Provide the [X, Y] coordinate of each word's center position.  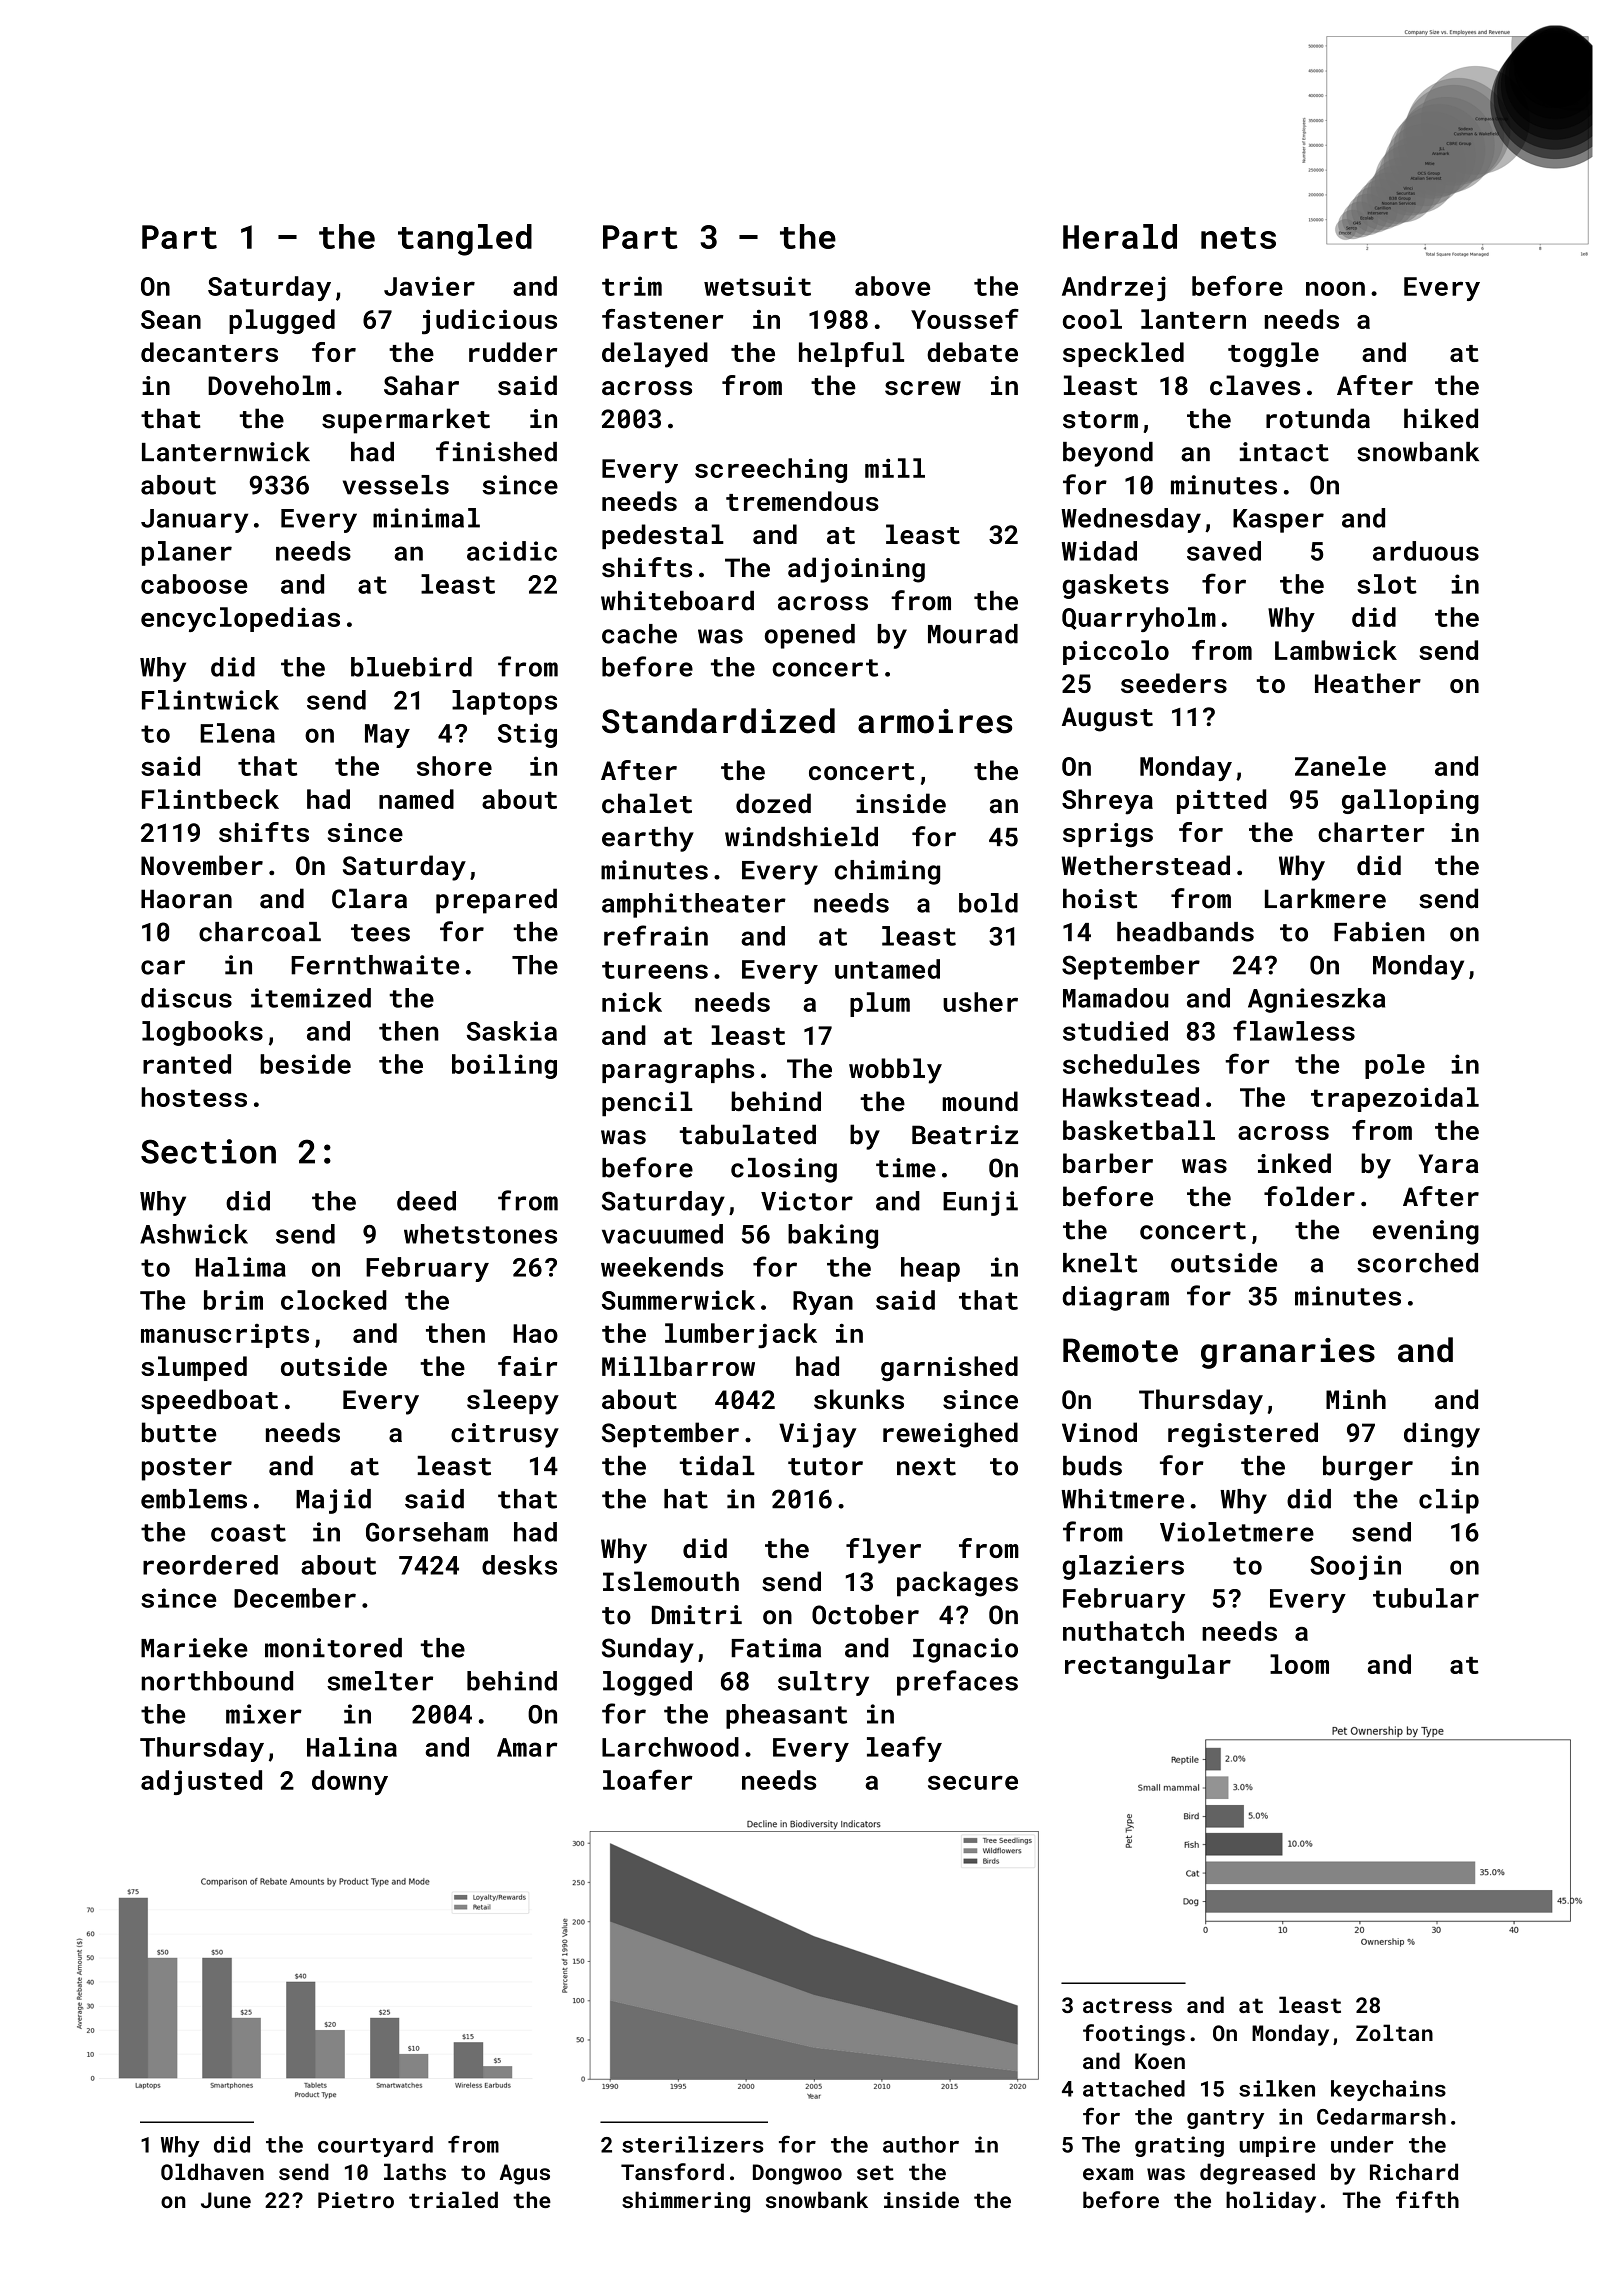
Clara [369, 898]
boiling [504, 1066]
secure [973, 1783]
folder [1309, 1196]
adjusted [201, 1782]
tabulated [748, 1134]
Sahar [421, 385]
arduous [1426, 551]
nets [1238, 238]
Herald [1120, 236]
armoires [935, 721]
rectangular [1148, 1666]
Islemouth [671, 1581]
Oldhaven [212, 2171]
